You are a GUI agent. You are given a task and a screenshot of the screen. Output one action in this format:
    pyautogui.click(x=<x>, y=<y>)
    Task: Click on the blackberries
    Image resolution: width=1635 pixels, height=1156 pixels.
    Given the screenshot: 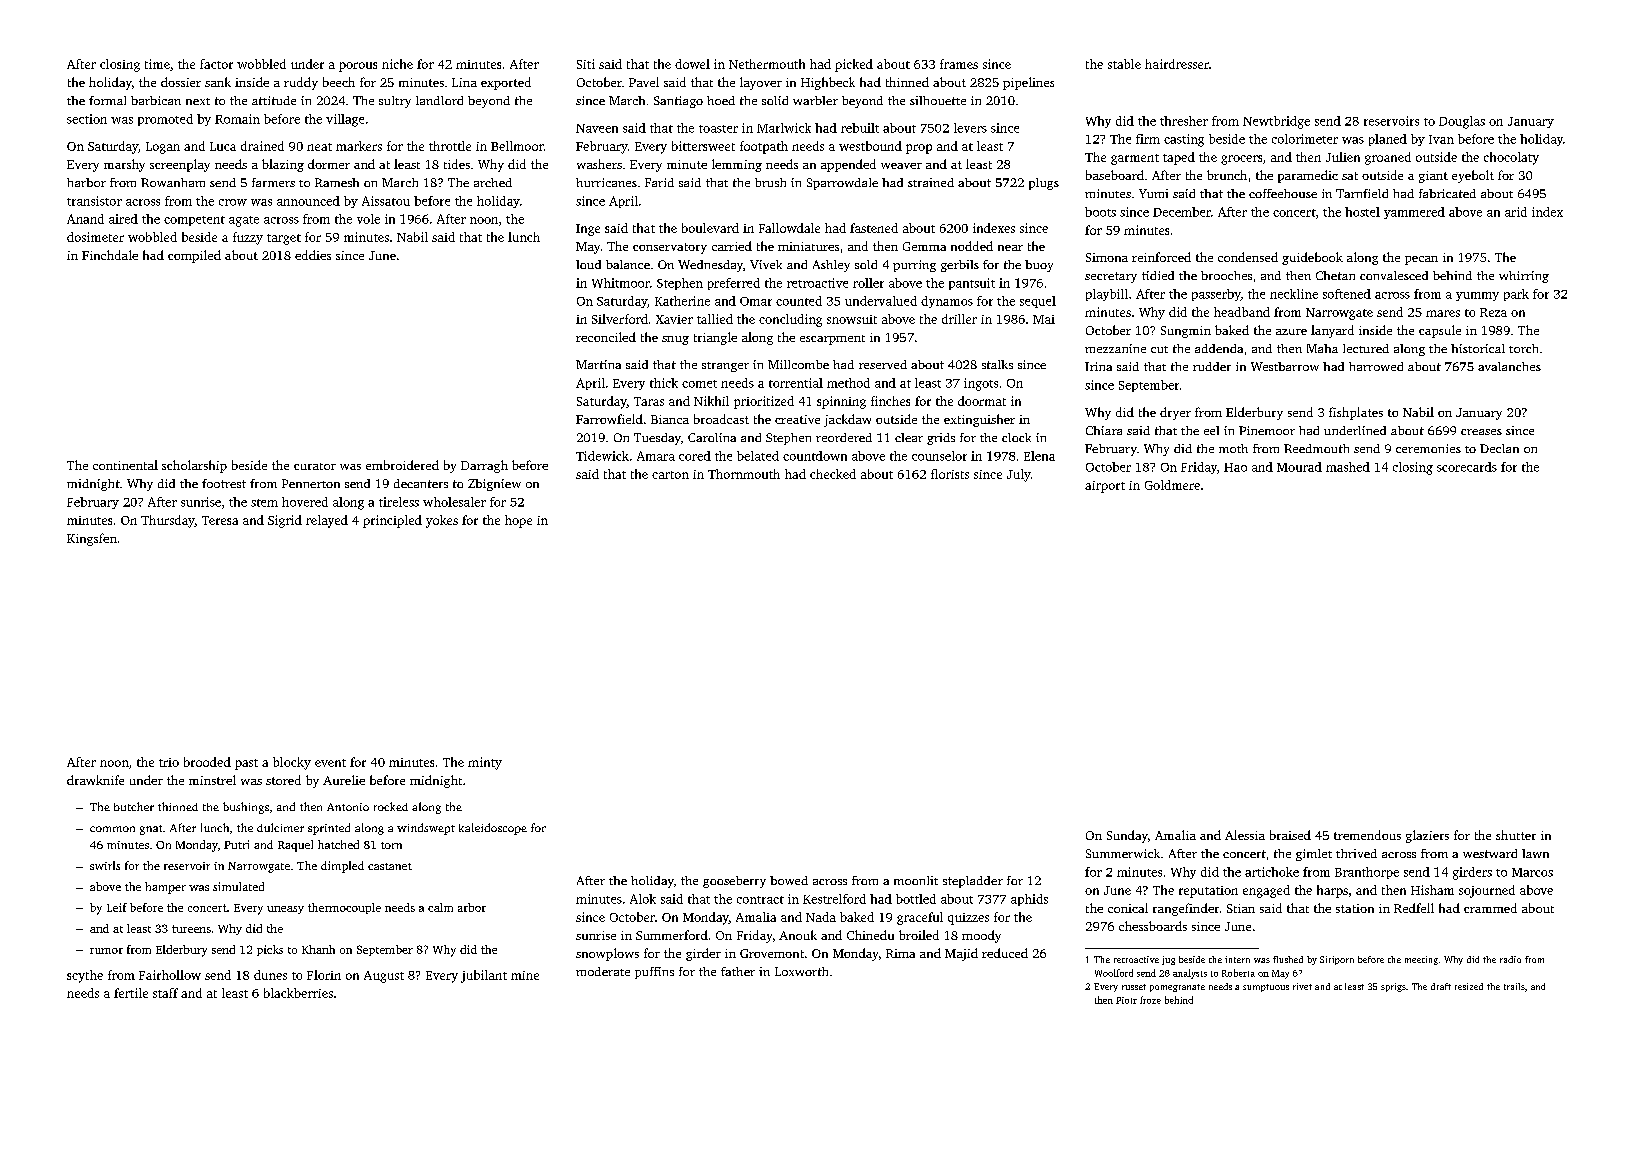 What is the action you would take?
    pyautogui.click(x=298, y=993)
